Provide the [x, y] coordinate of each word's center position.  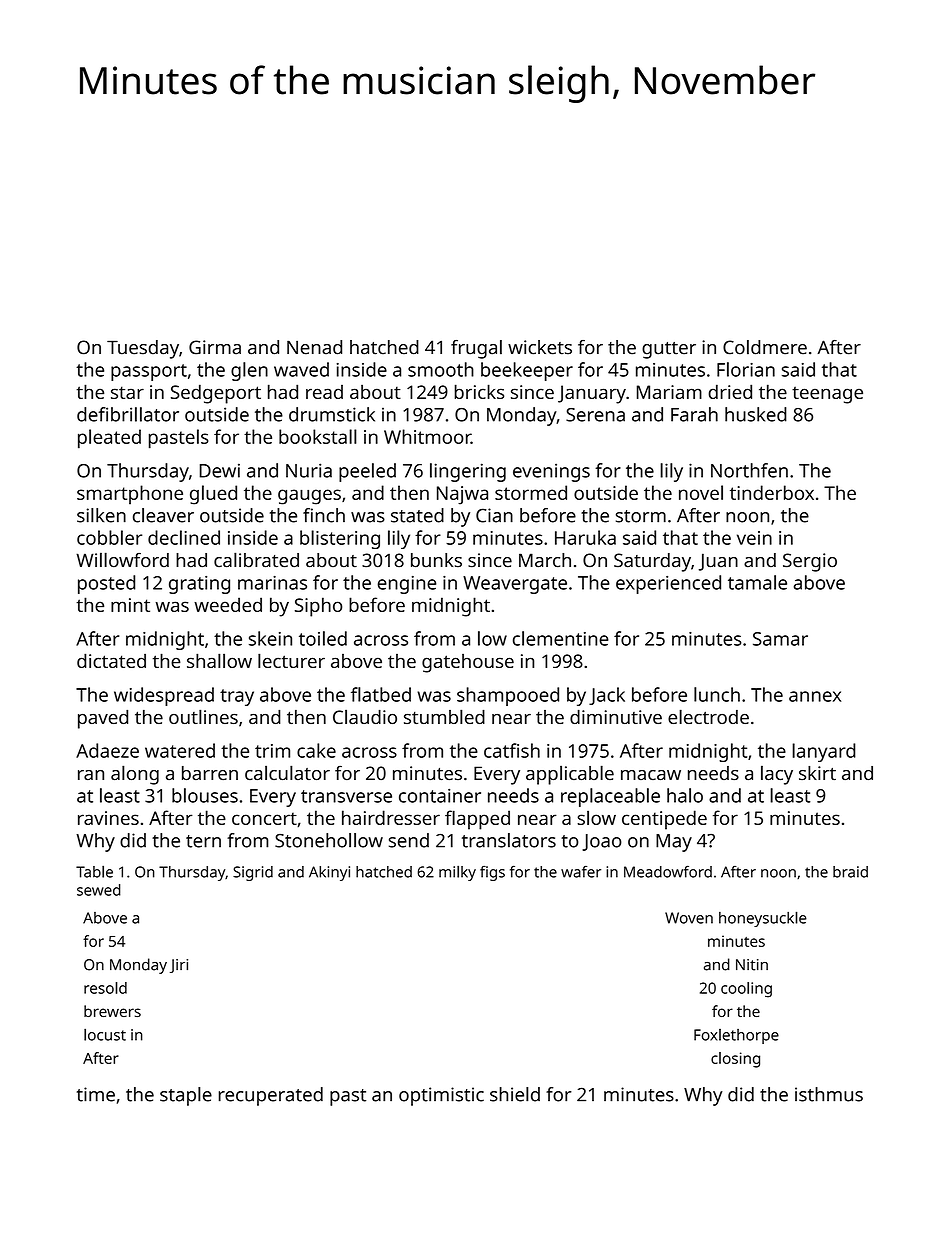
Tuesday [143, 349]
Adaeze [107, 750]
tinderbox [772, 492]
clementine [561, 638]
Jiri [179, 966]
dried [730, 391]
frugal [476, 349]
